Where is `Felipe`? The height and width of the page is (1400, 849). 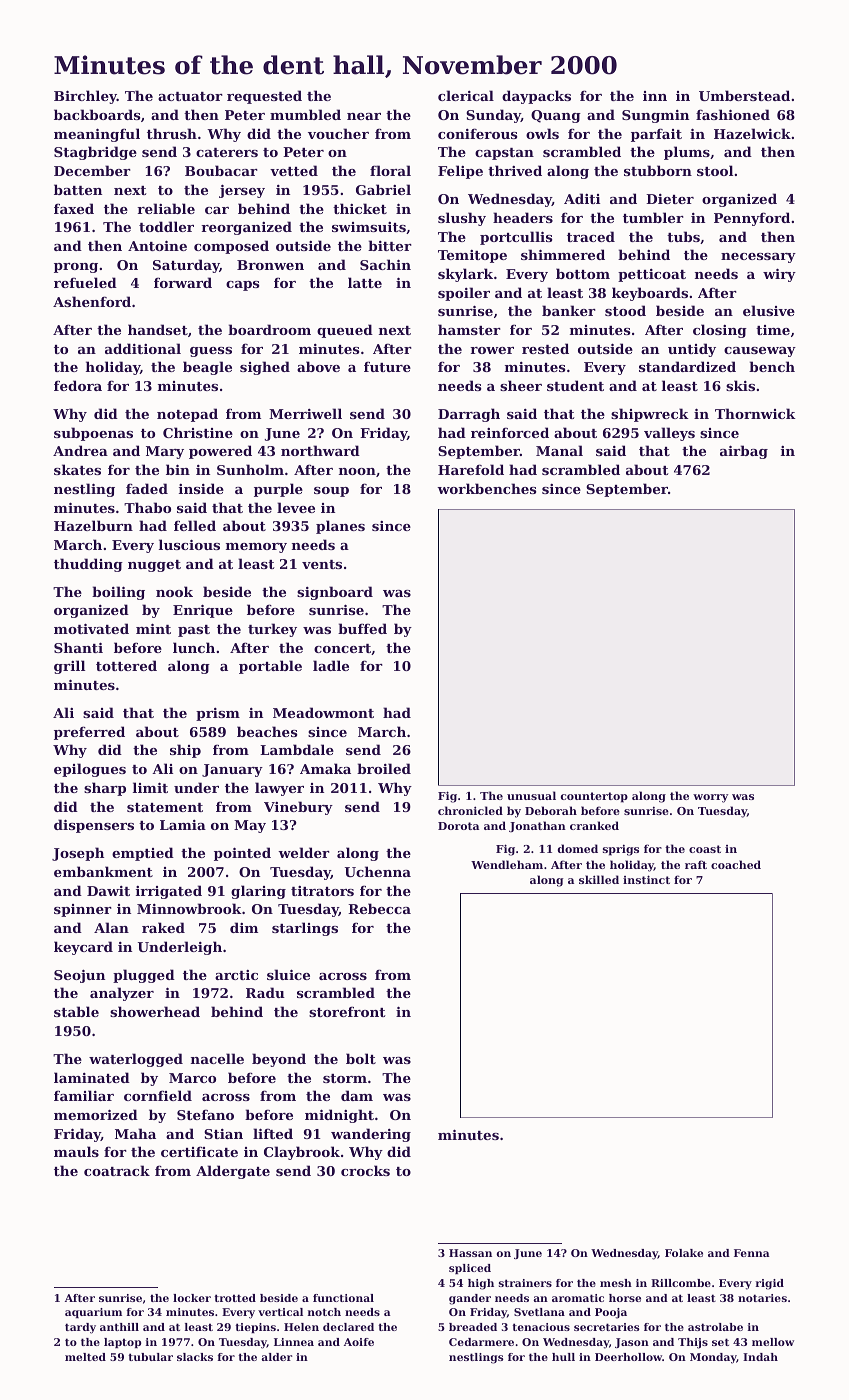
Felipe is located at coordinates (460, 172).
